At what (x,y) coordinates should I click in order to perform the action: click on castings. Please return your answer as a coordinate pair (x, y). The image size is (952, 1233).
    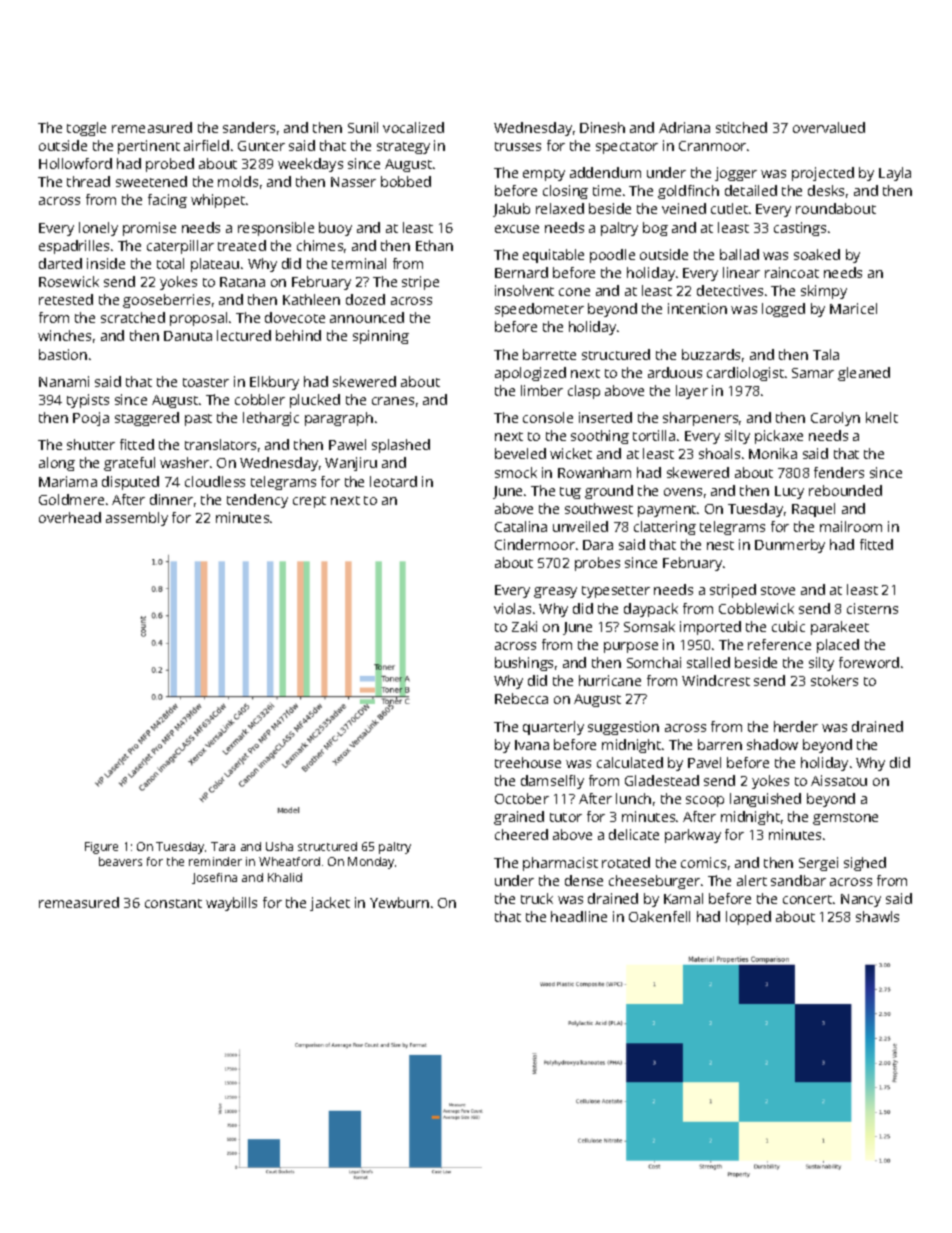
    Looking at the image, I should click on (800, 229).
